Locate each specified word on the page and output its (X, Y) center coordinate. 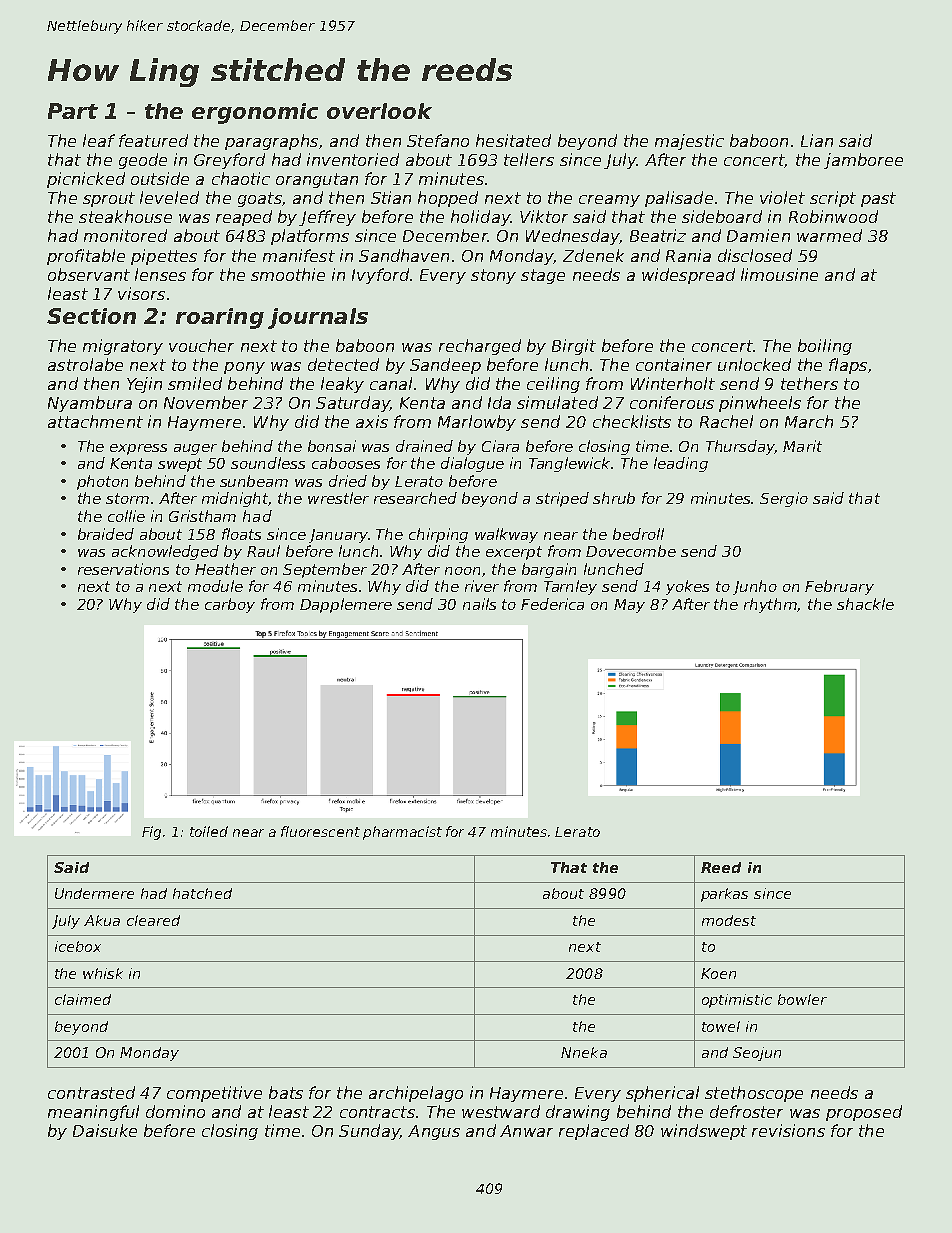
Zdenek (593, 255)
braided (106, 534)
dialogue (472, 464)
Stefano (438, 140)
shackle (865, 604)
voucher (201, 345)
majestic (689, 142)
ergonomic (255, 113)
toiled (209, 831)
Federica (552, 604)
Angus (434, 1132)
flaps (848, 366)
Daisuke (105, 1130)
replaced (594, 1132)
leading (681, 464)
